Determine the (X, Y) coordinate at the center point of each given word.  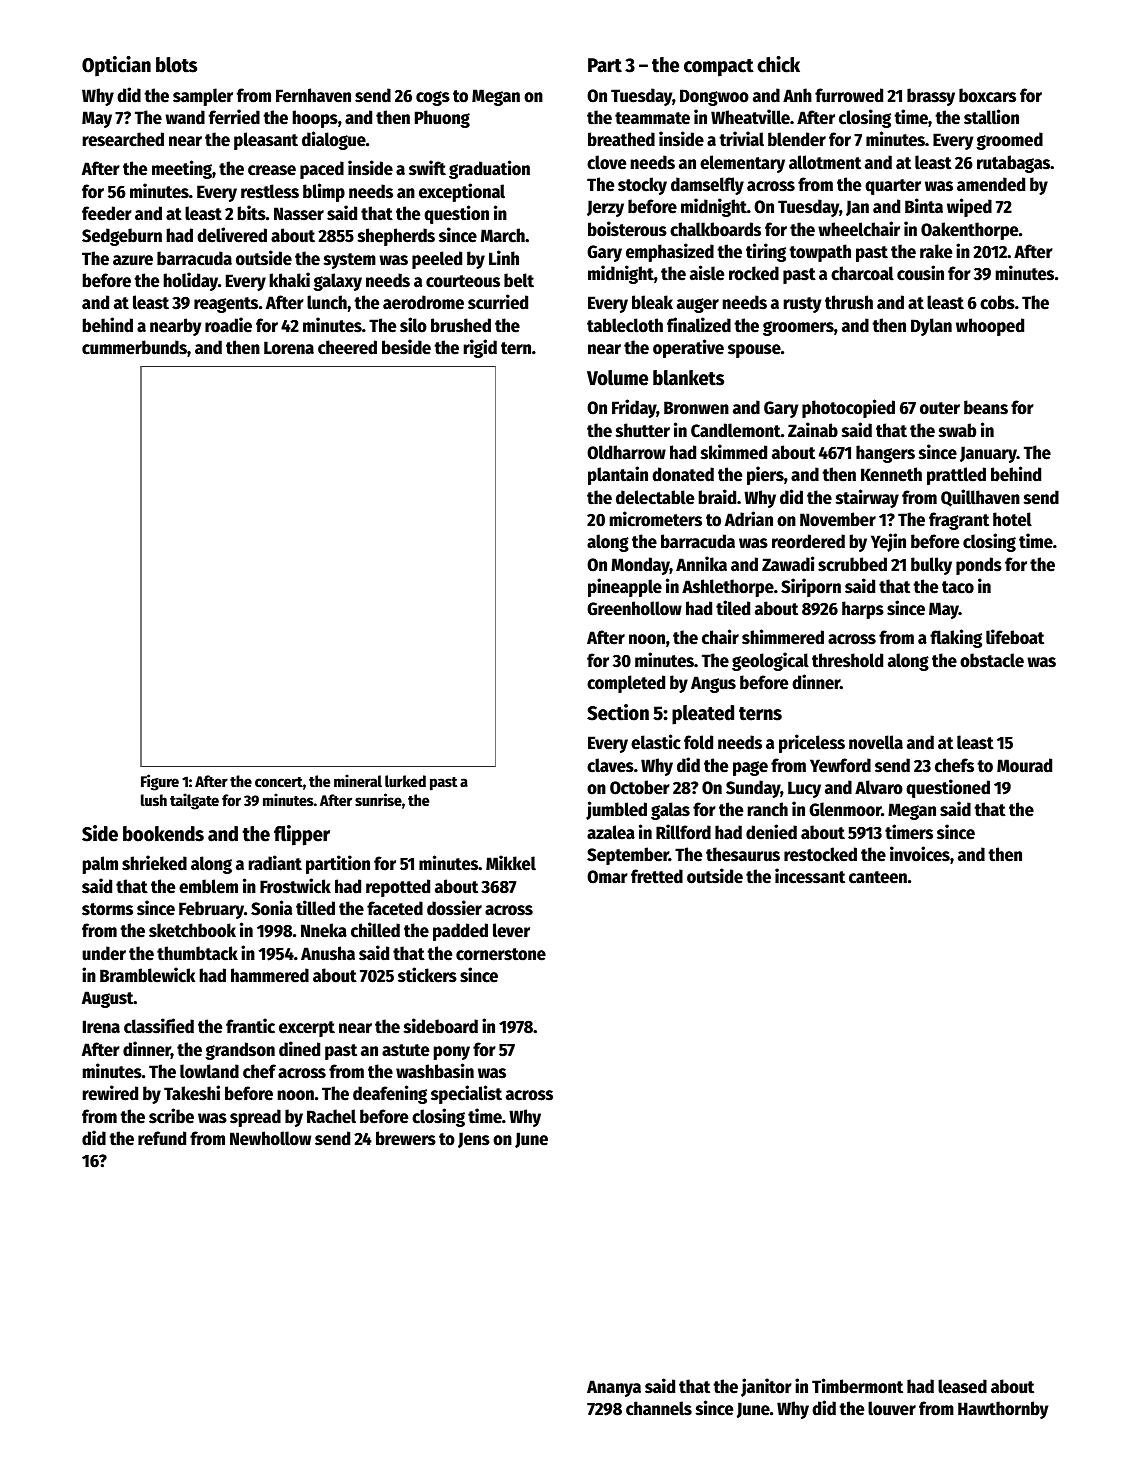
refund (162, 1138)
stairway (867, 498)
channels (659, 1408)
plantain (618, 475)
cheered (347, 347)
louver (892, 1408)
